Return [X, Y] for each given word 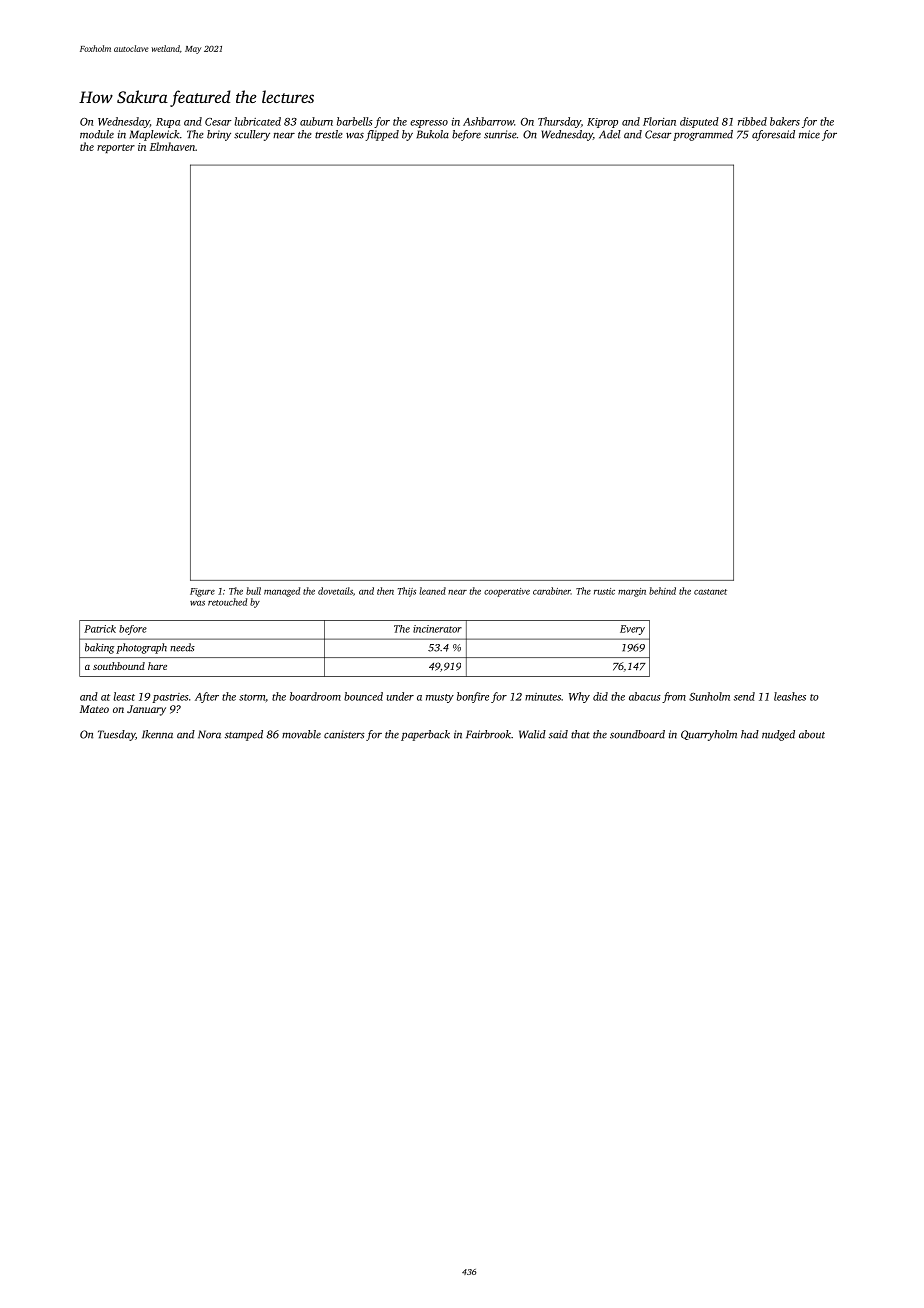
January [146, 710]
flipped [382, 135]
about [812, 734]
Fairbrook [488, 734]
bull [253, 591]
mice [809, 134]
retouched [227, 602]
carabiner [552, 591]
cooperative [507, 592]
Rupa [168, 123]
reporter [116, 148]
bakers [785, 121]
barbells [355, 121]
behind [662, 591]
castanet [710, 592]
